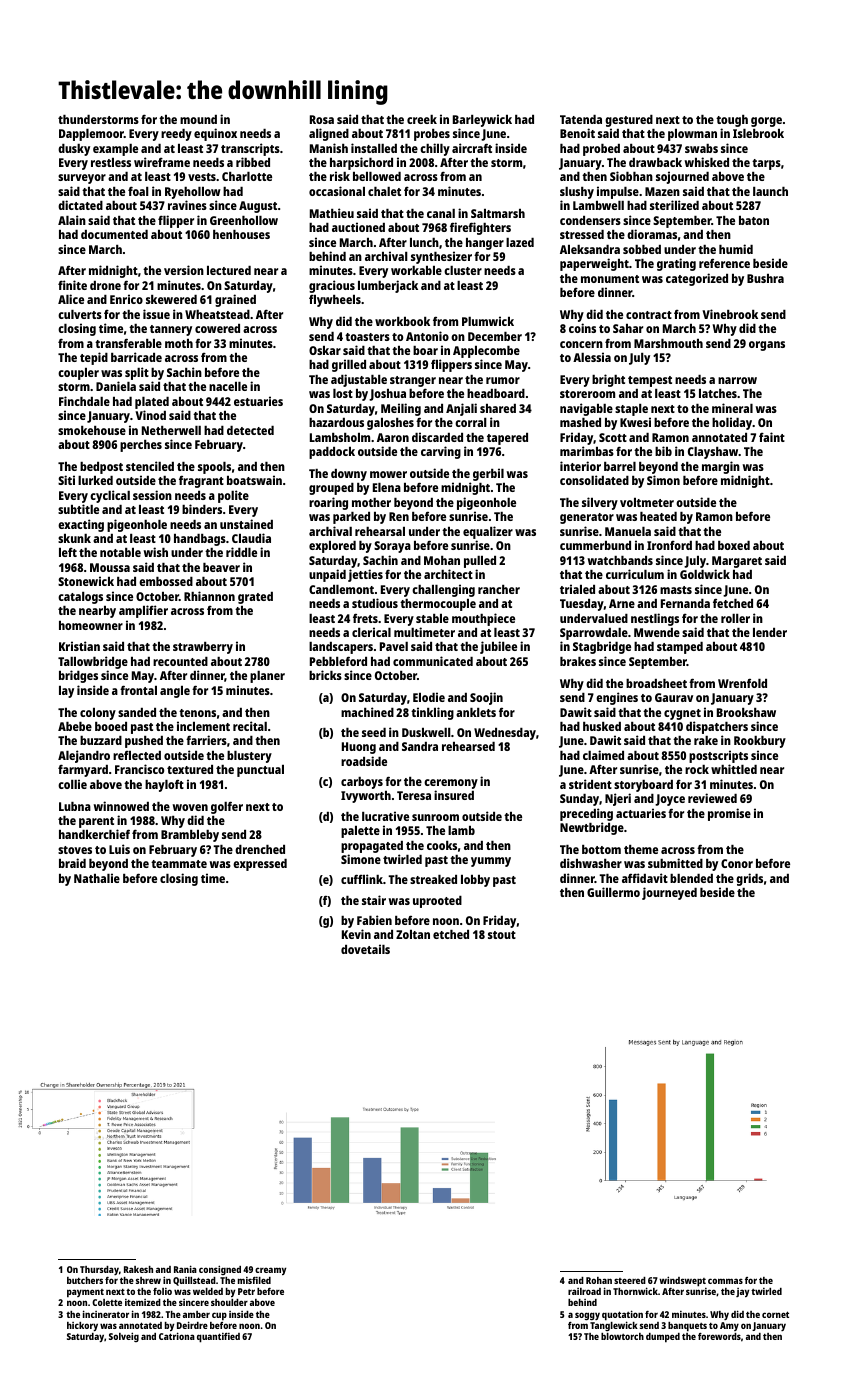 Image resolution: width=849 pixels, height=1400 pixels. Describe the element at coordinates (80, 598) in the image. I see `catalogs` at that location.
